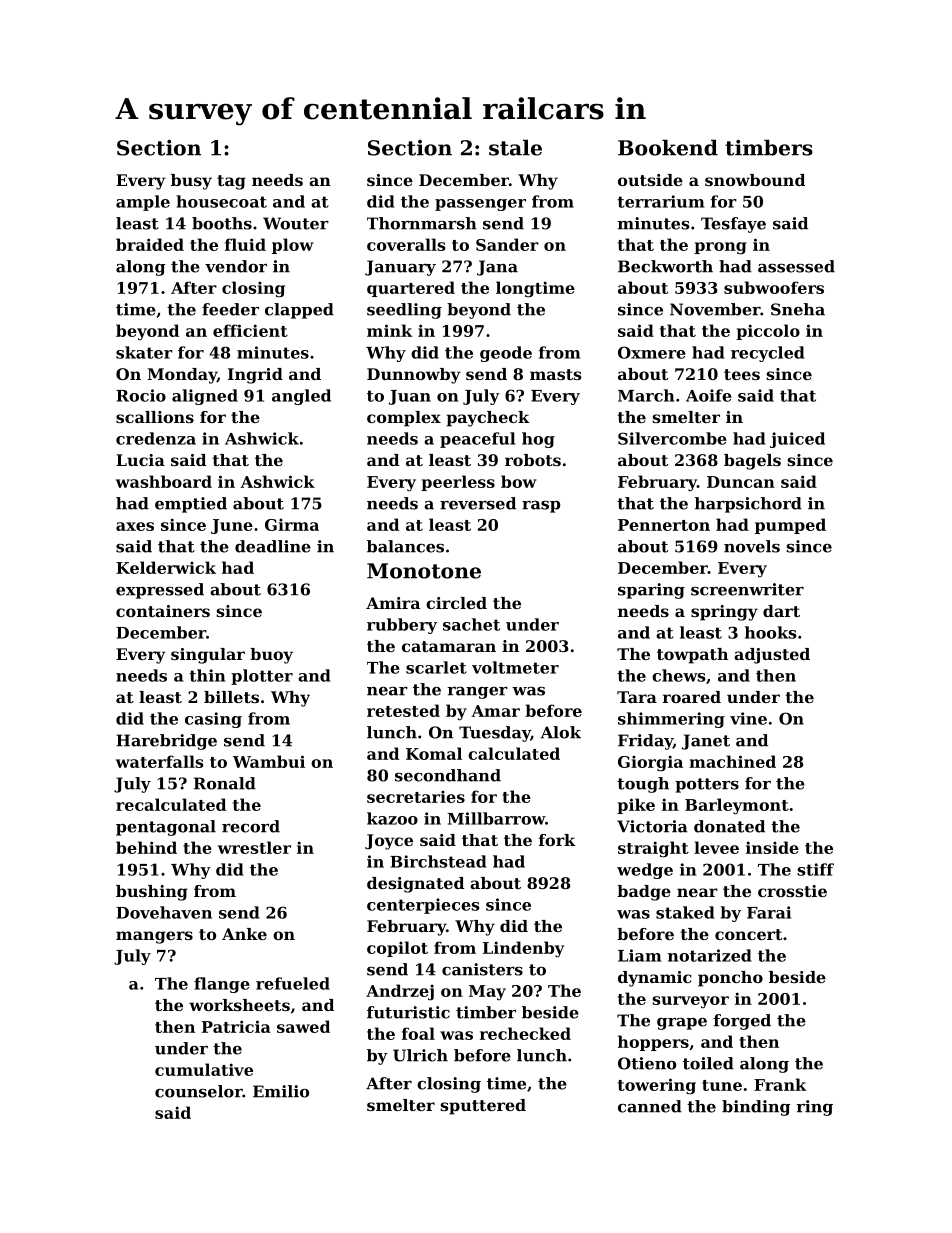 The image size is (952, 1233). What do you see at coordinates (225, 783) in the screenshot?
I see `Ronald` at bounding box center [225, 783].
